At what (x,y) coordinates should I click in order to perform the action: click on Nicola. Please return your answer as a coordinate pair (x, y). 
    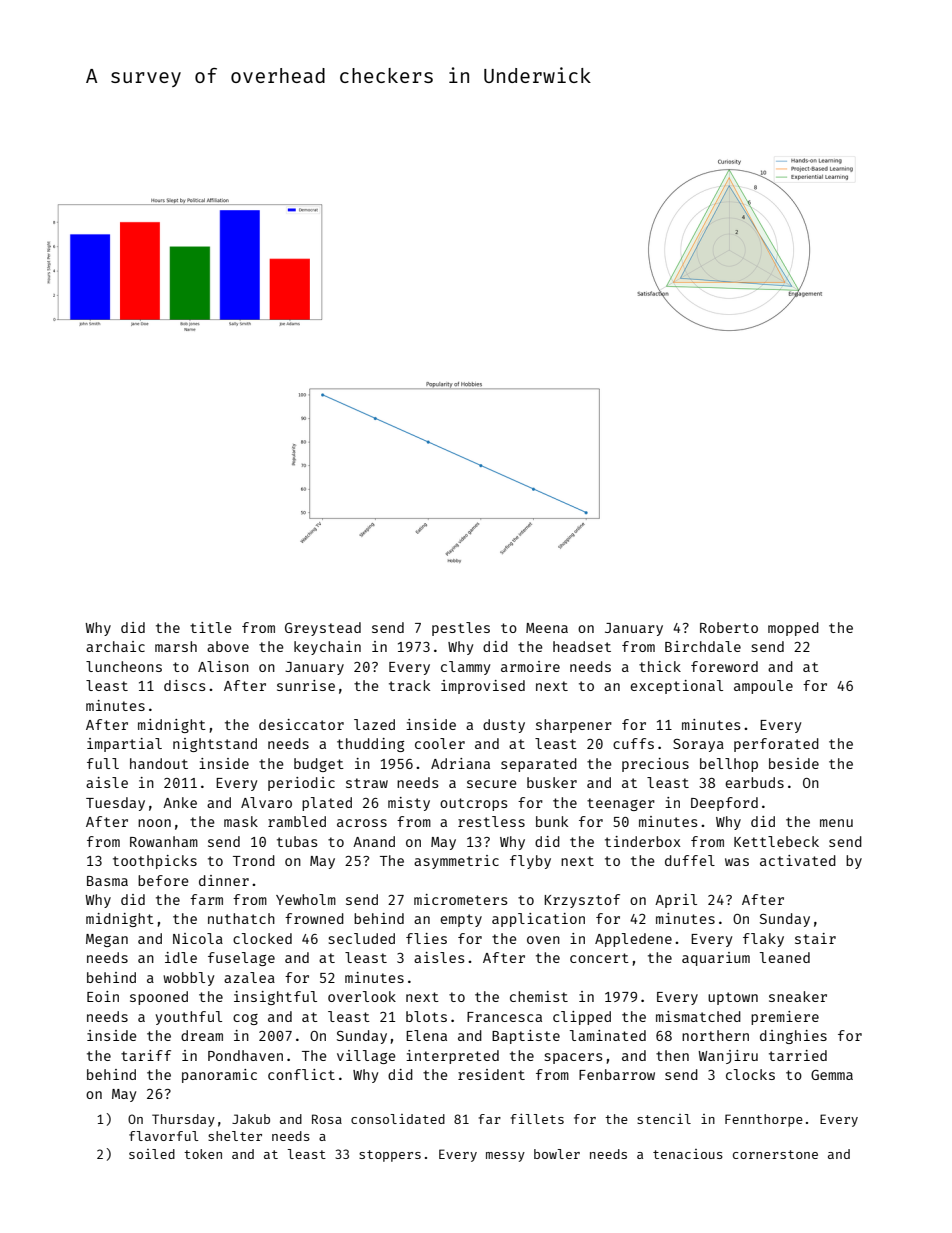
    Looking at the image, I should click on (198, 938).
